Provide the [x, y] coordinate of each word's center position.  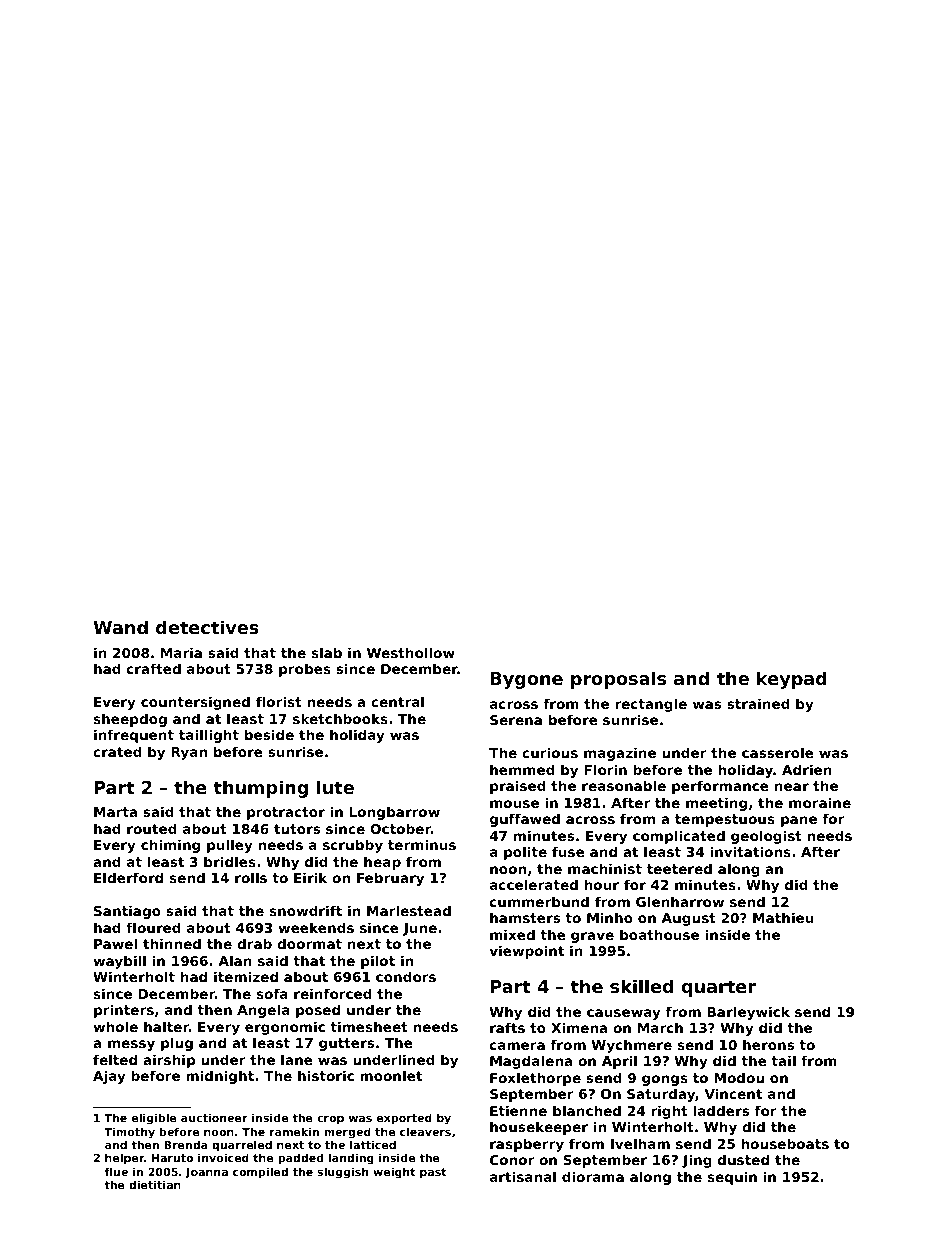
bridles [230, 861]
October [400, 828]
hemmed [522, 769]
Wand [120, 627]
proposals [618, 680]
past [433, 1173]
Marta [115, 812]
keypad [792, 680]
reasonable [624, 785]
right [669, 1112]
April [619, 1062]
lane [297, 1059]
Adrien [807, 769]
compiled [260, 1173]
